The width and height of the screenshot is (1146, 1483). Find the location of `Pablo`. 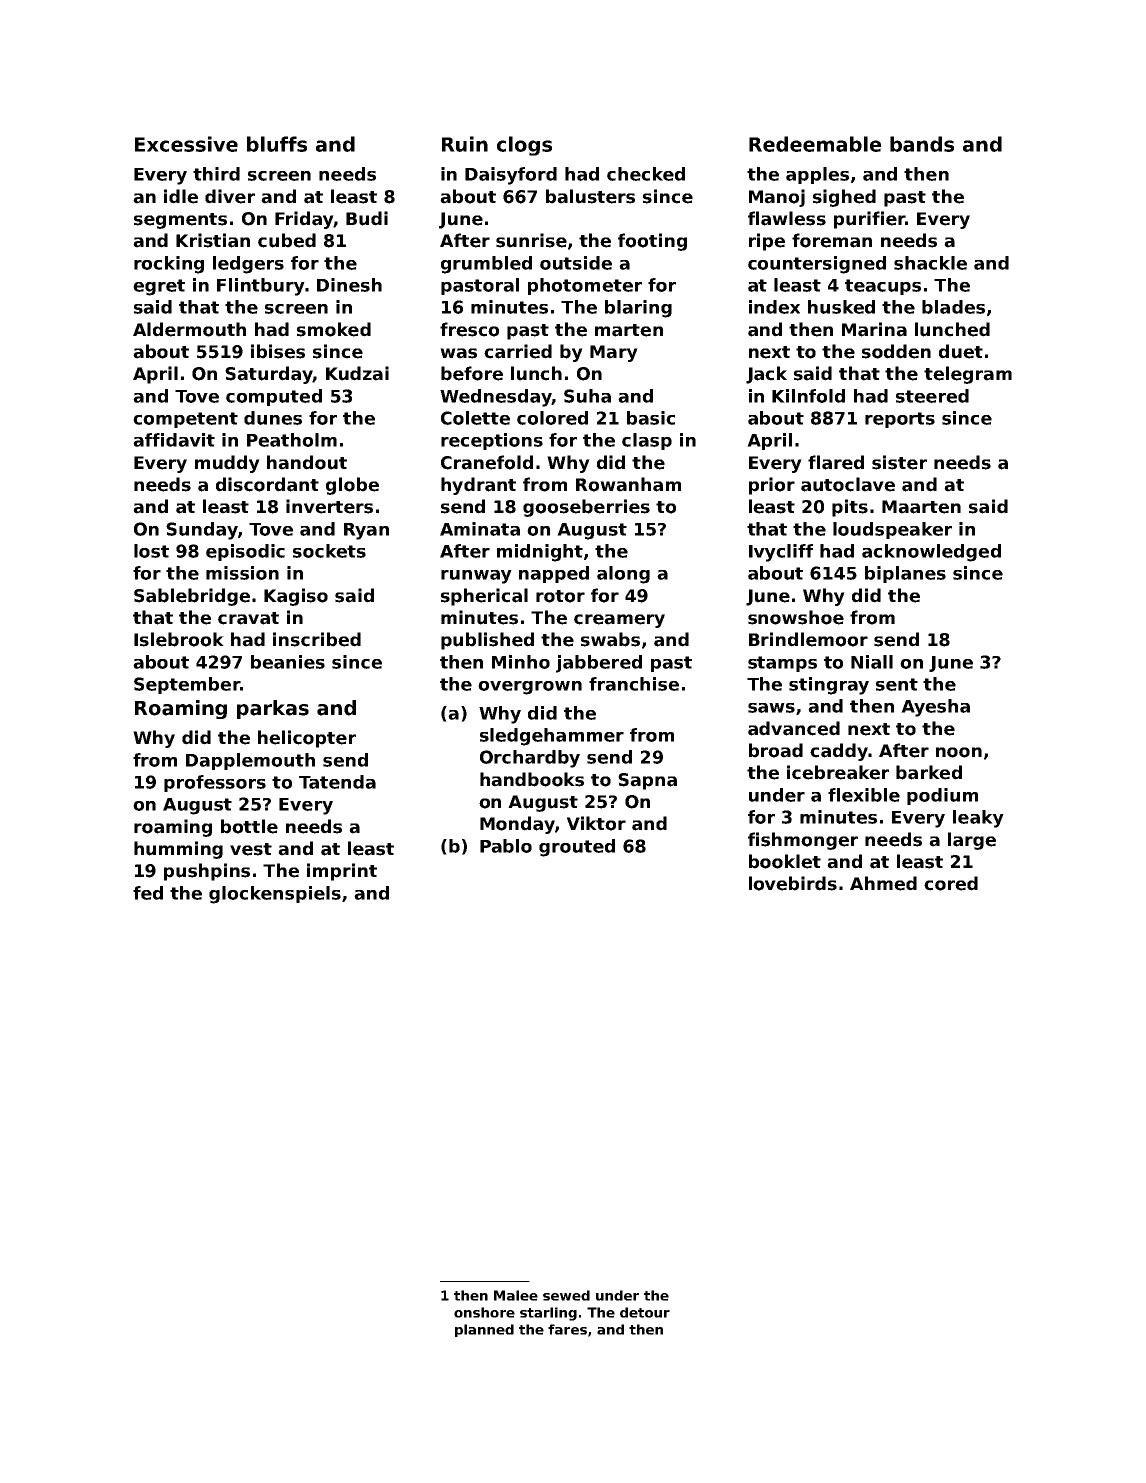

Pablo is located at coordinates (506, 846).
